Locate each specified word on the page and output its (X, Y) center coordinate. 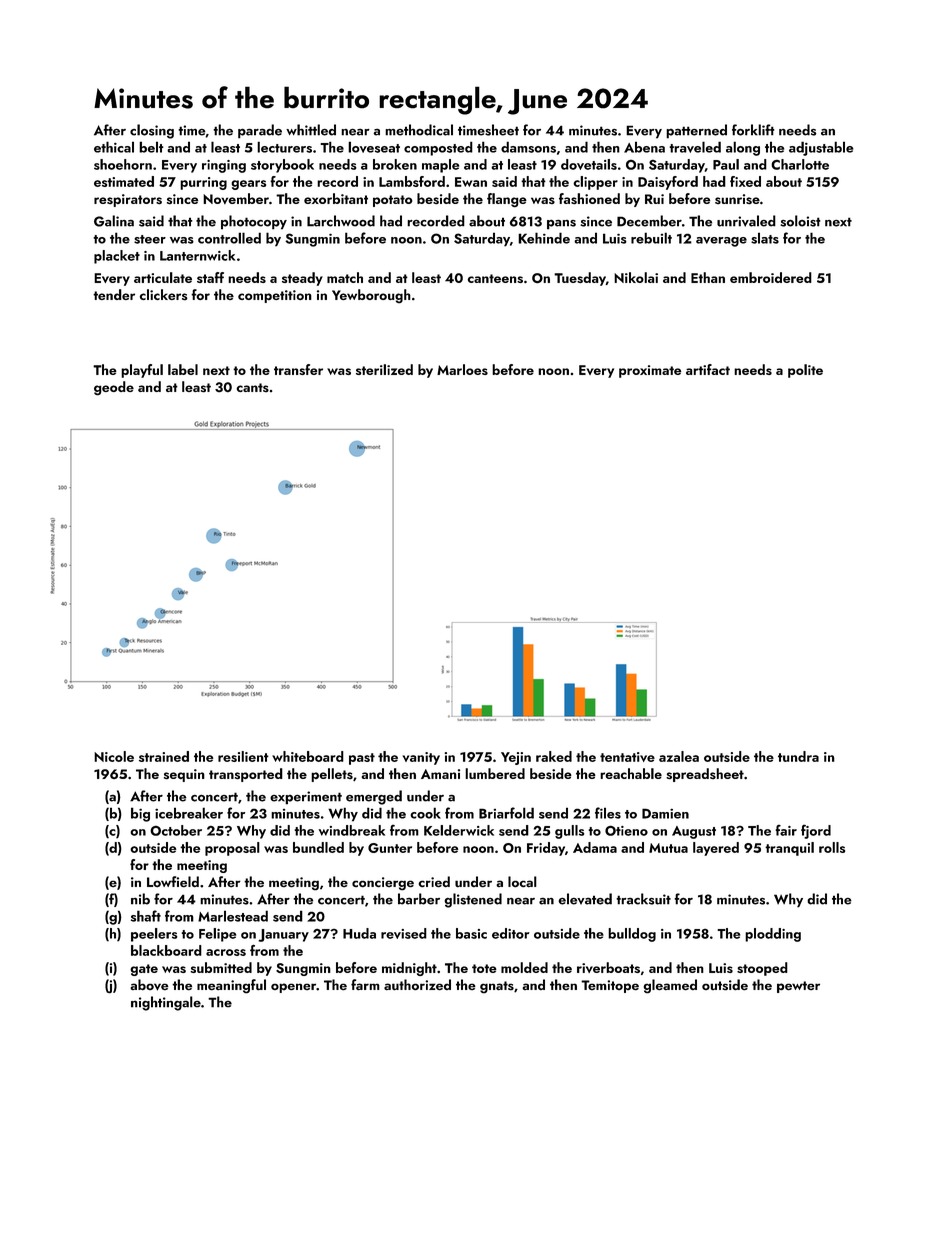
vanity (421, 758)
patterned (696, 131)
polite (805, 371)
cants (252, 387)
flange (507, 200)
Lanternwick (197, 255)
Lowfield (173, 881)
